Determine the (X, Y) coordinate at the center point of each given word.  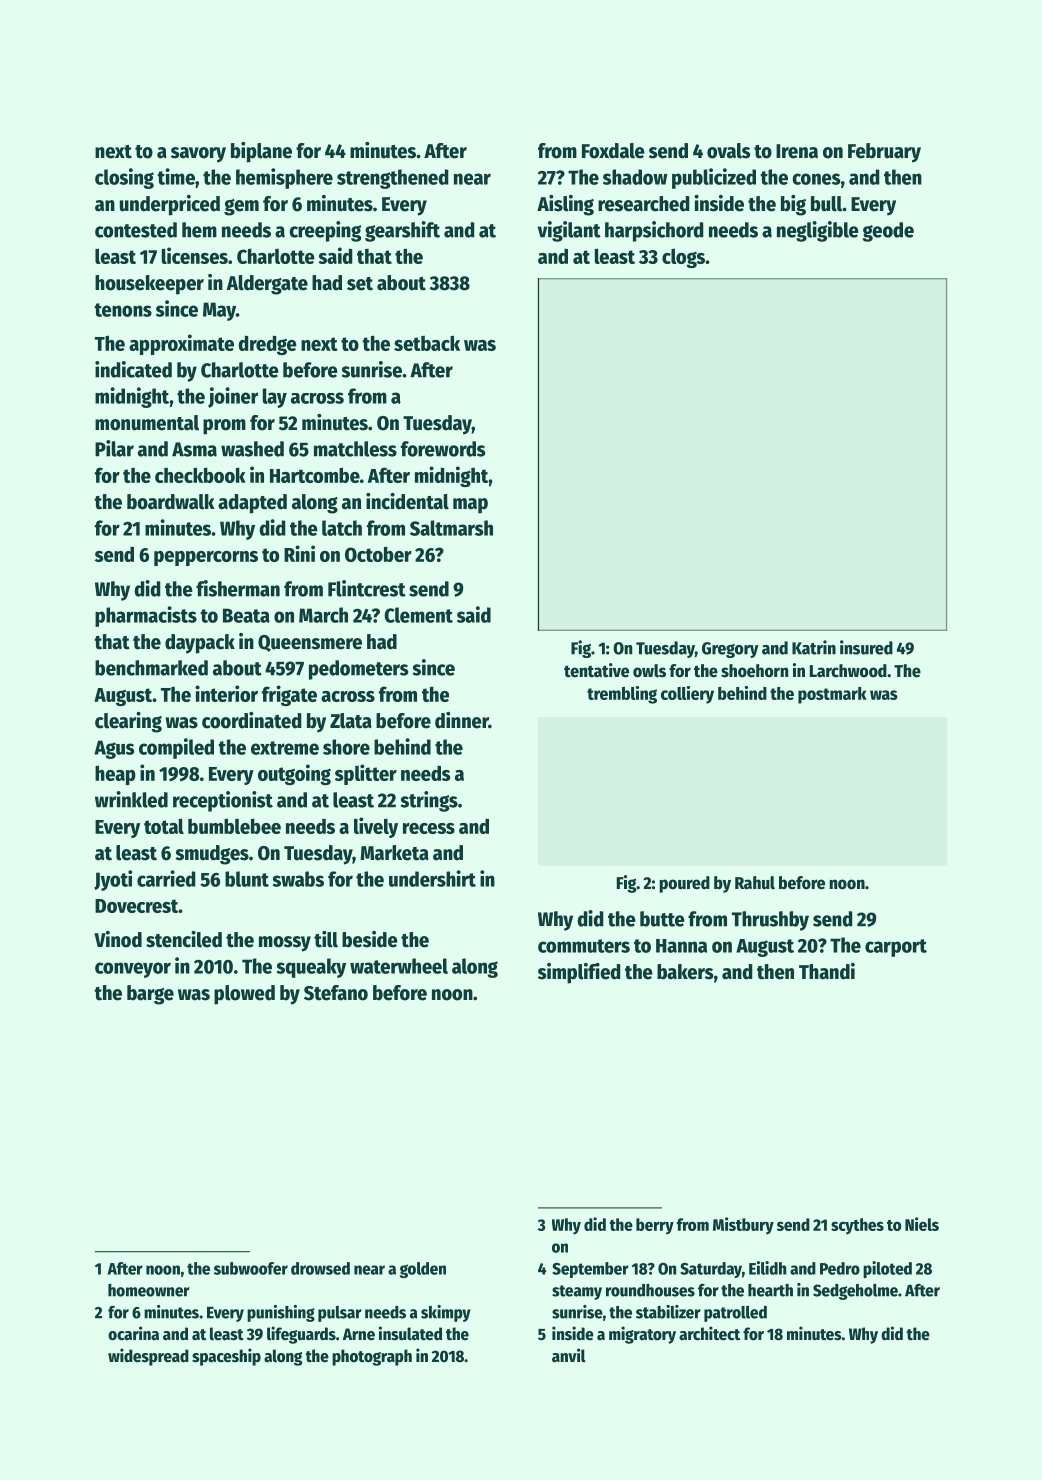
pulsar (340, 1314)
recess (429, 828)
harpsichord (654, 231)
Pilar (114, 448)
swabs (298, 879)
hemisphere (284, 178)
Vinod (118, 939)
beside (370, 939)
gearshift (402, 231)
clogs (683, 258)
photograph (372, 1357)
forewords (443, 449)
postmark (832, 695)
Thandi (827, 971)
